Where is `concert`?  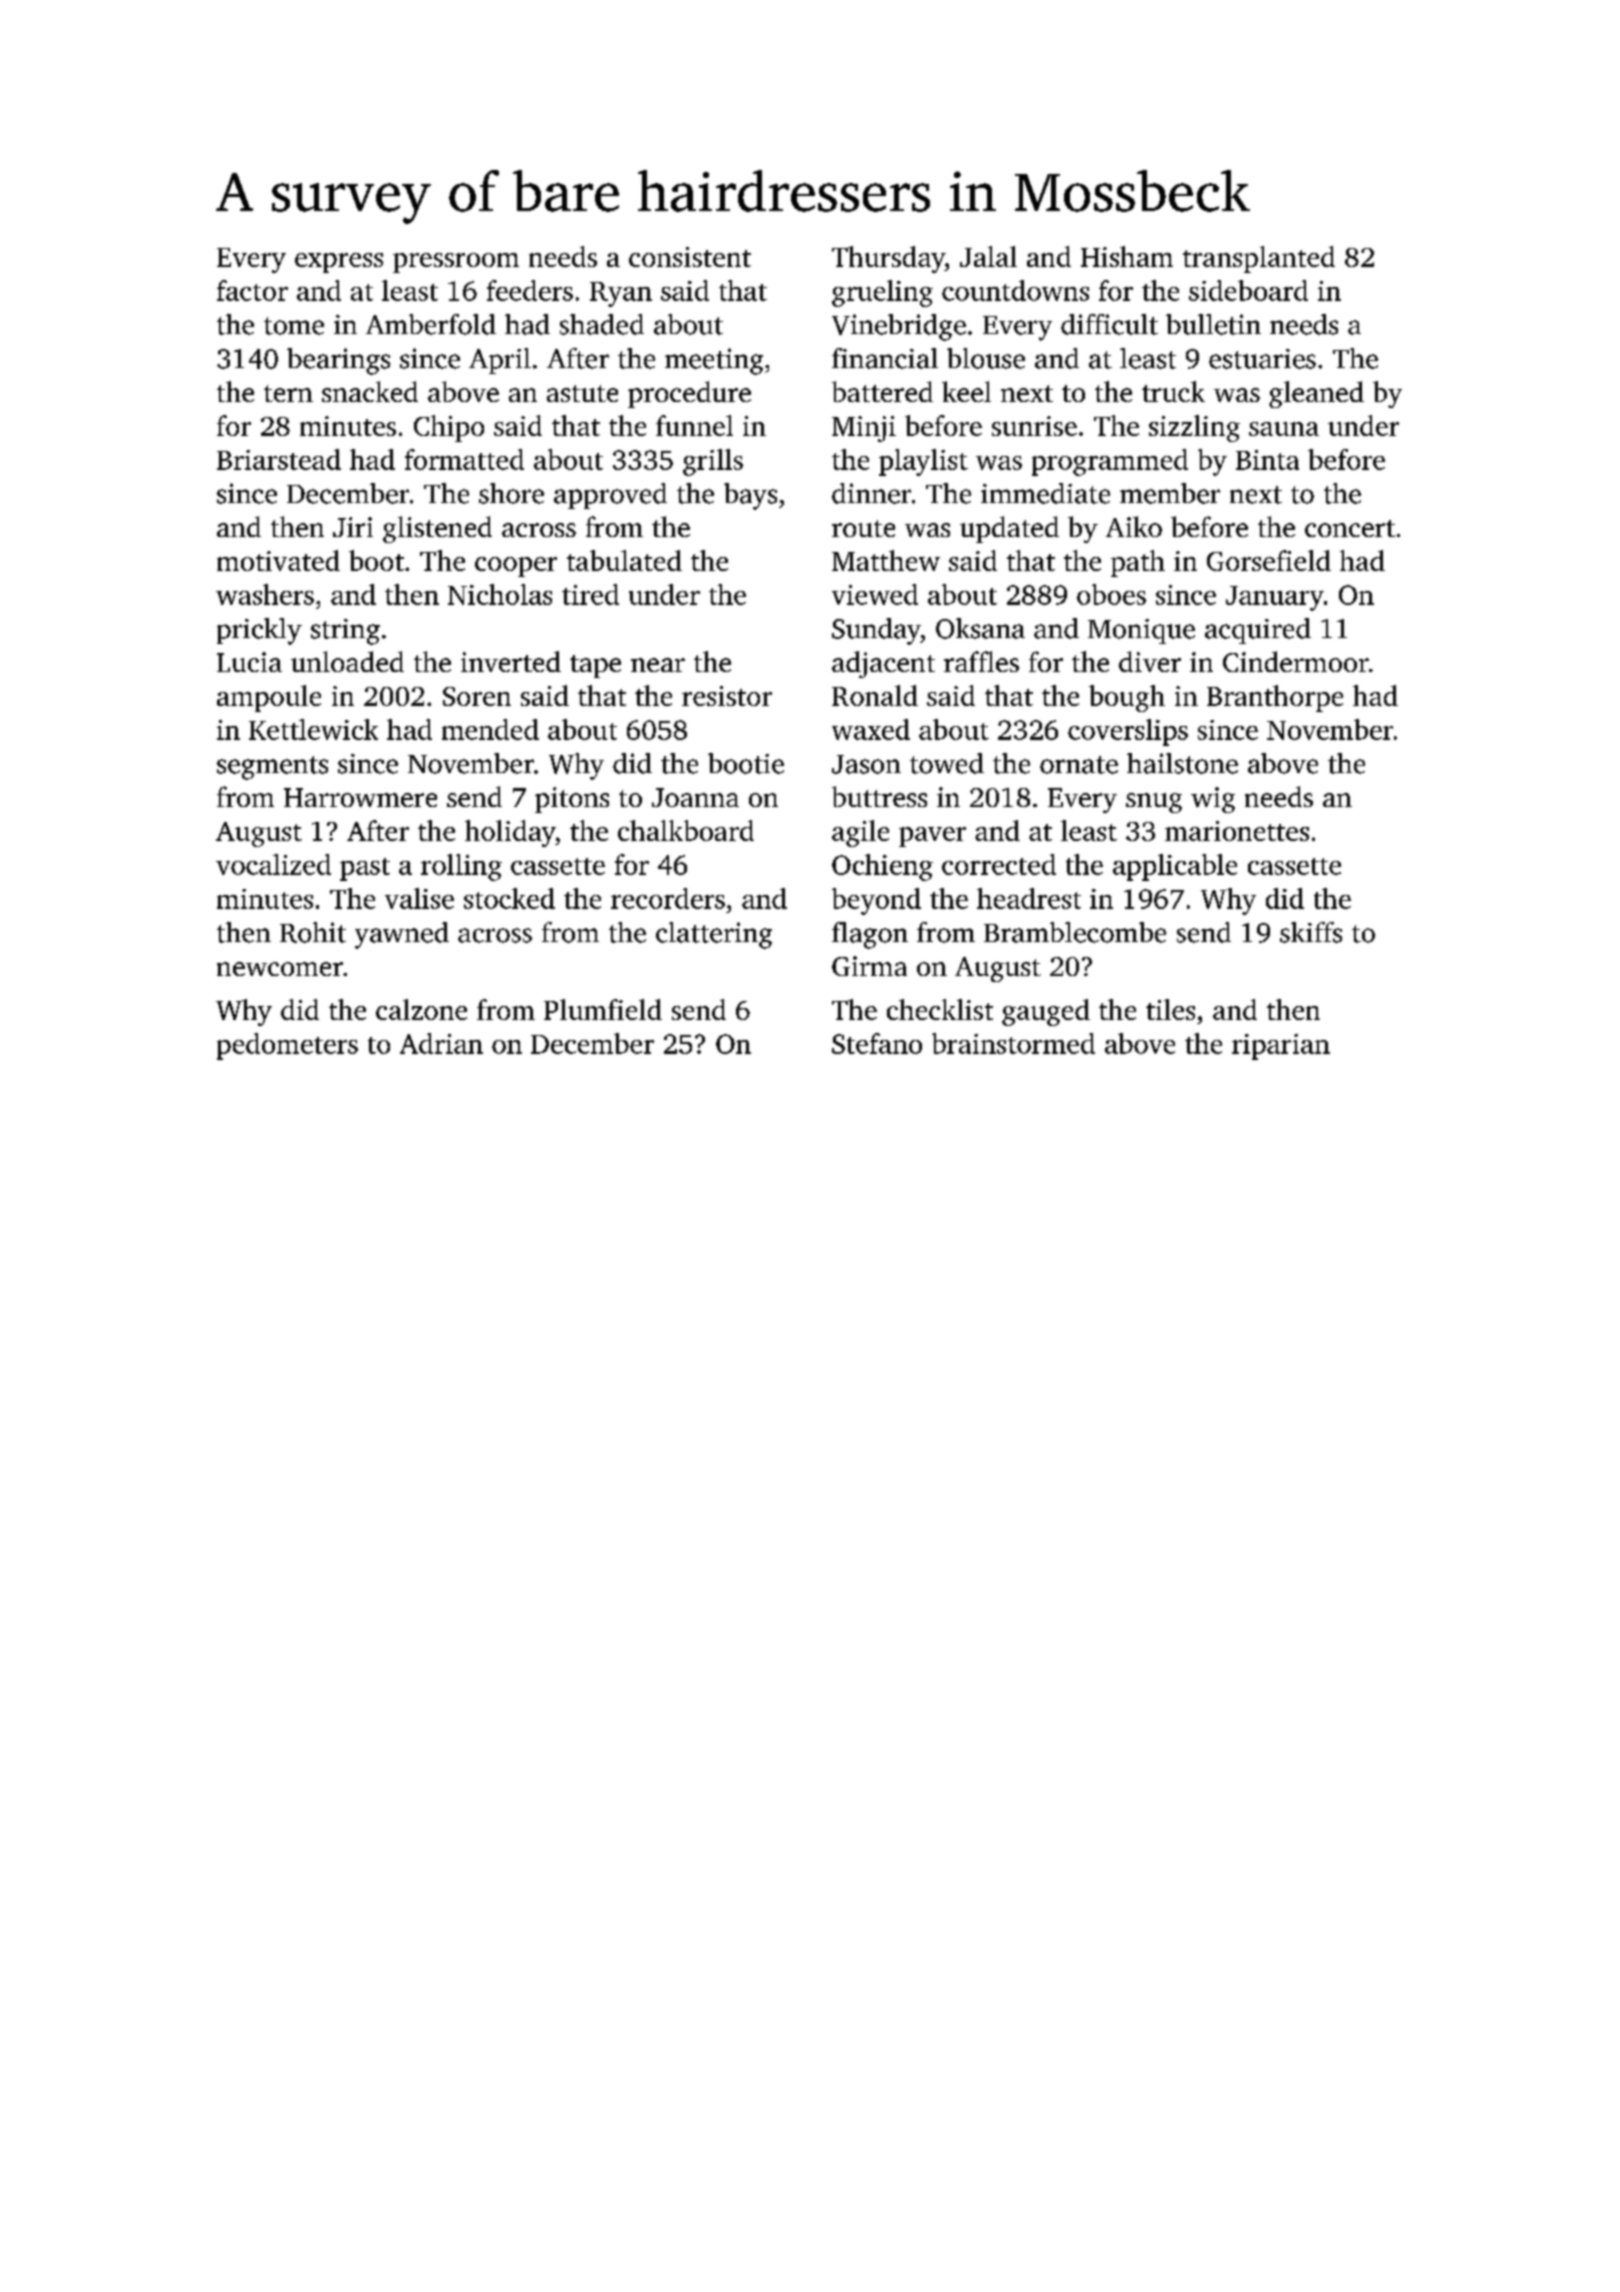
concert is located at coordinates (1350, 528).
